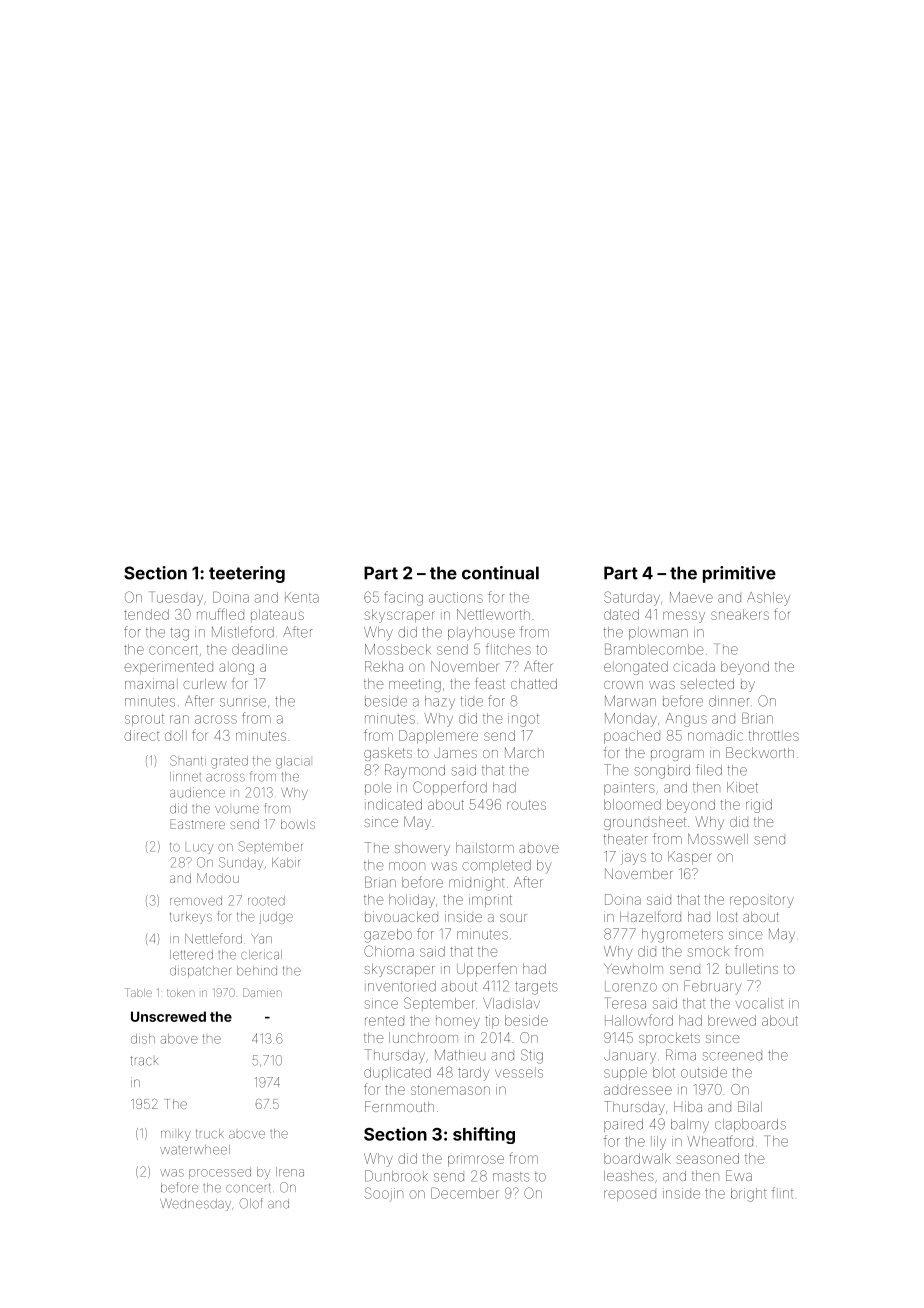 The width and height of the document is (924, 1308). I want to click on screened, so click(732, 1056).
